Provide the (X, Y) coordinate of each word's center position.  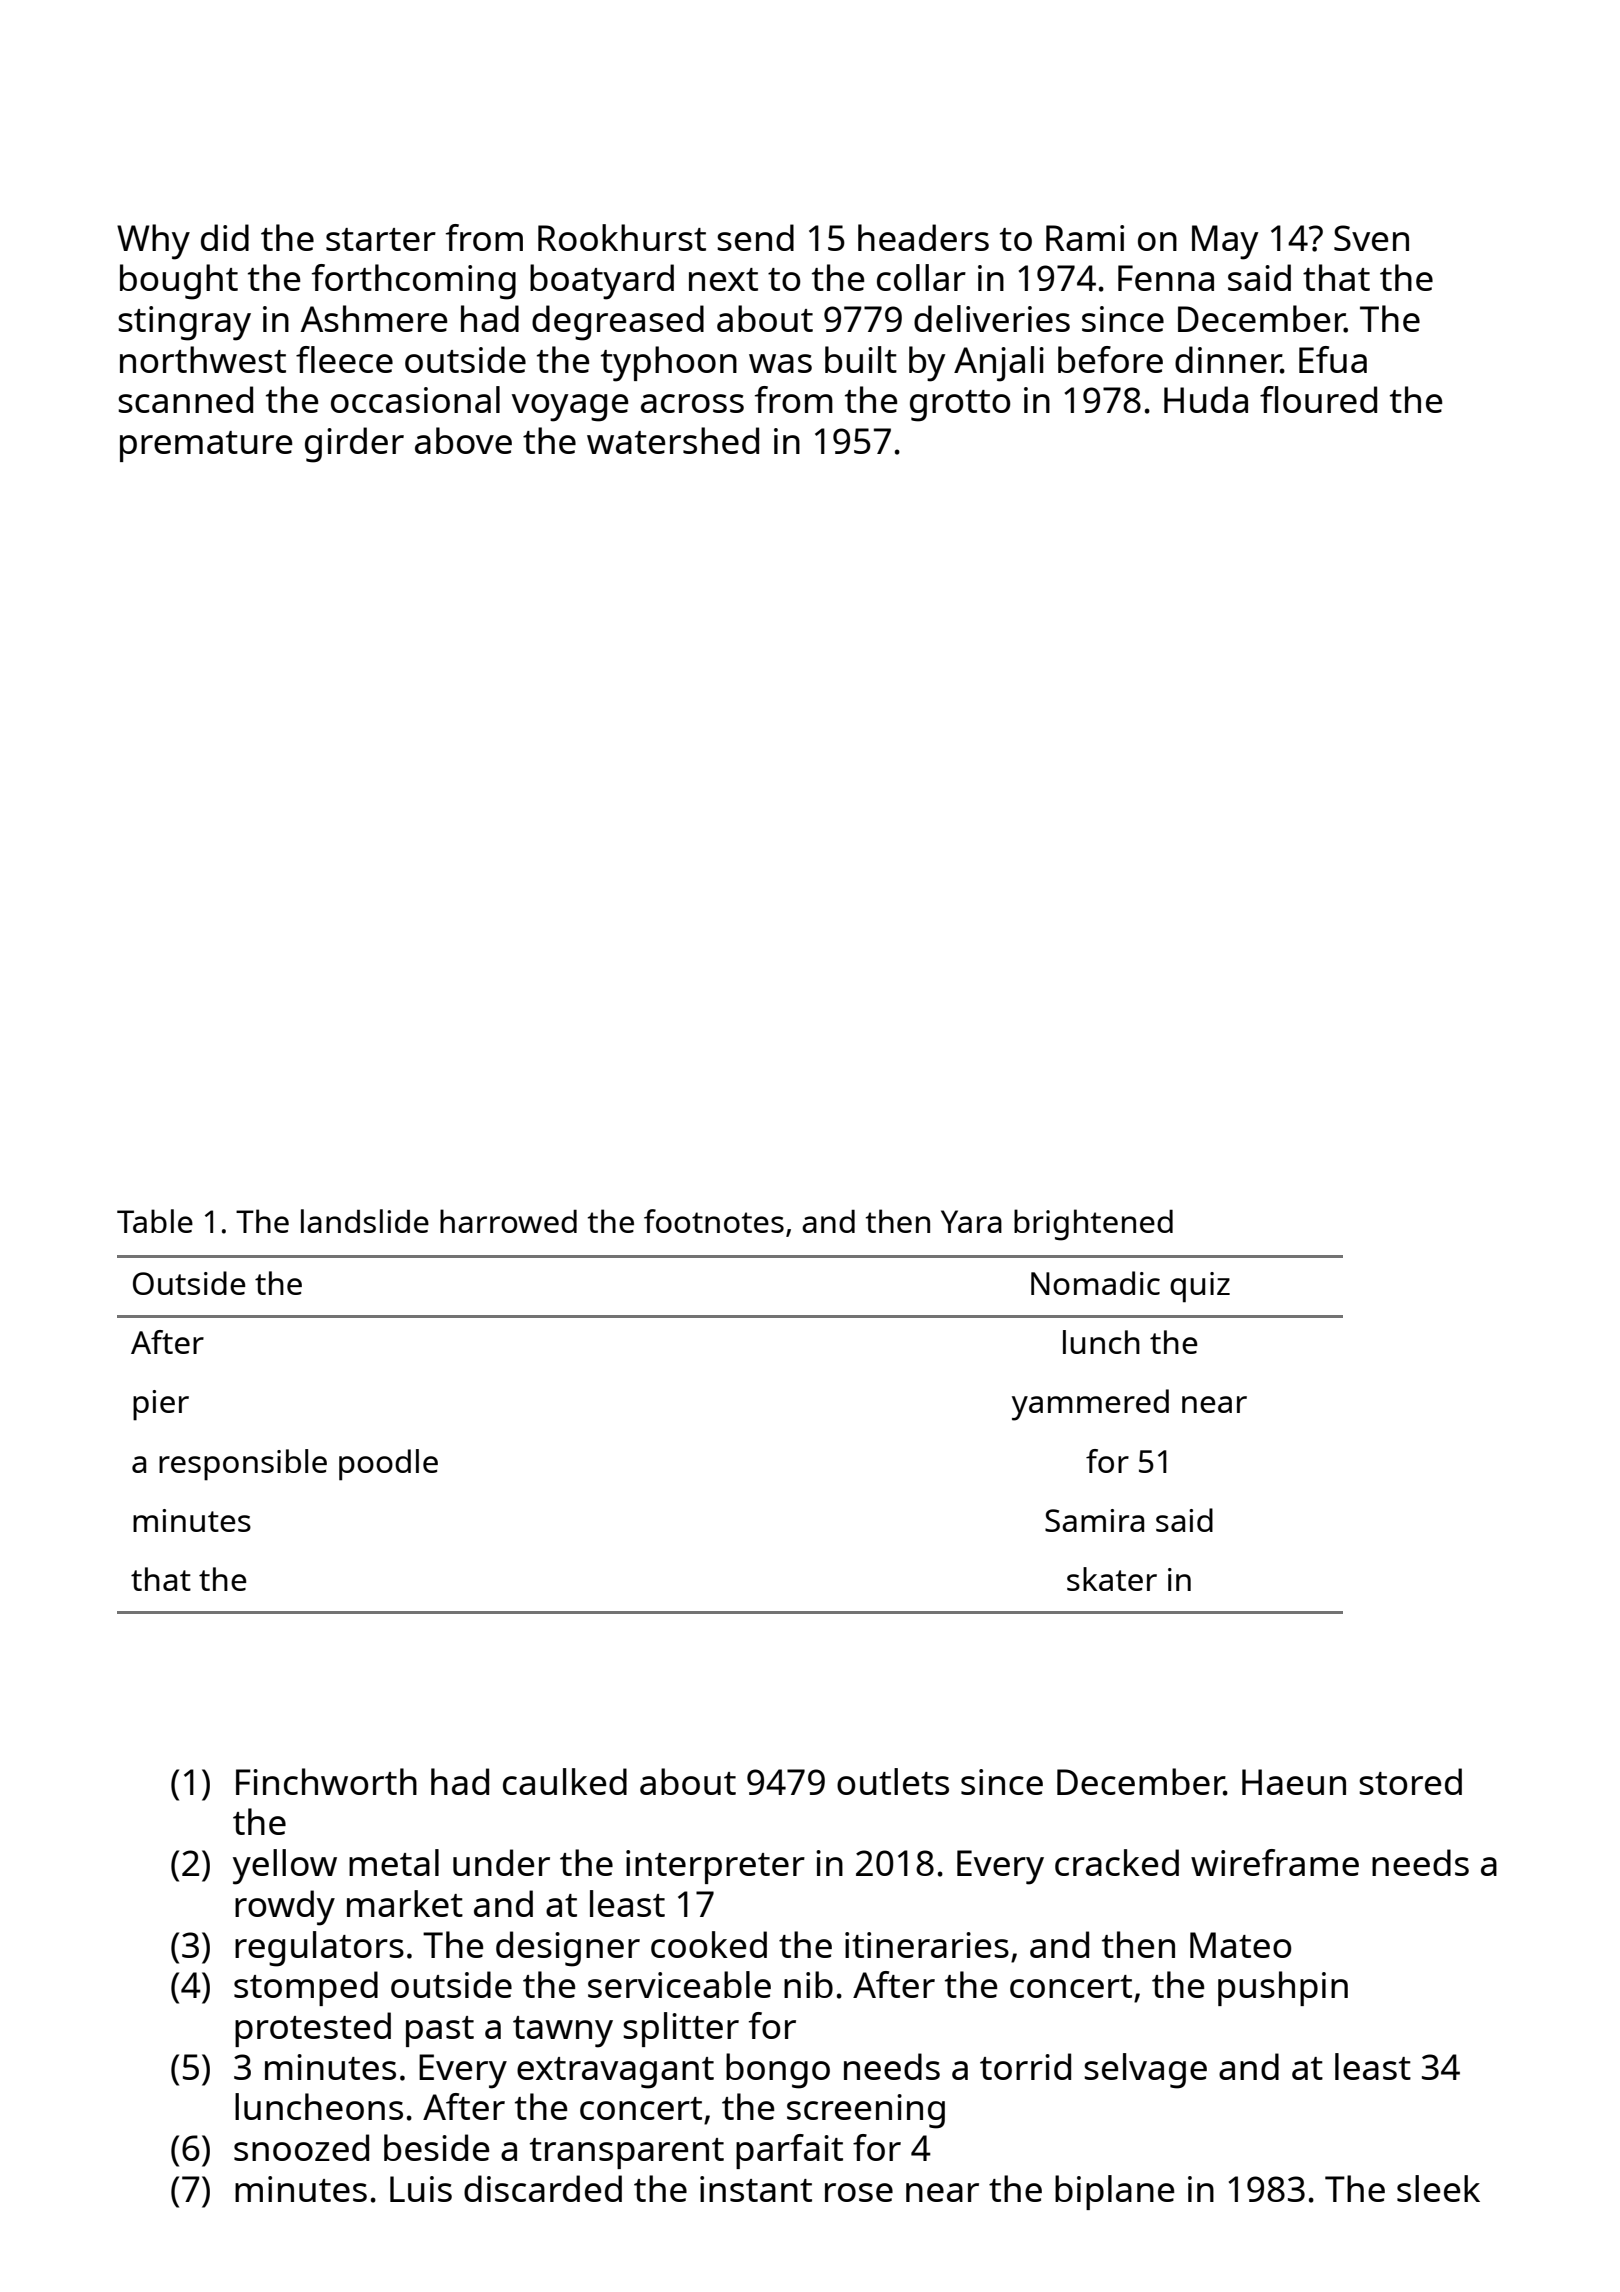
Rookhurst (622, 237)
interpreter (715, 1867)
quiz (1200, 1287)
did (225, 237)
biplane (1114, 2192)
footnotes (714, 1221)
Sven (1371, 238)
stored (1410, 1781)
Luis (421, 2189)
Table (155, 1221)
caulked (565, 1781)
